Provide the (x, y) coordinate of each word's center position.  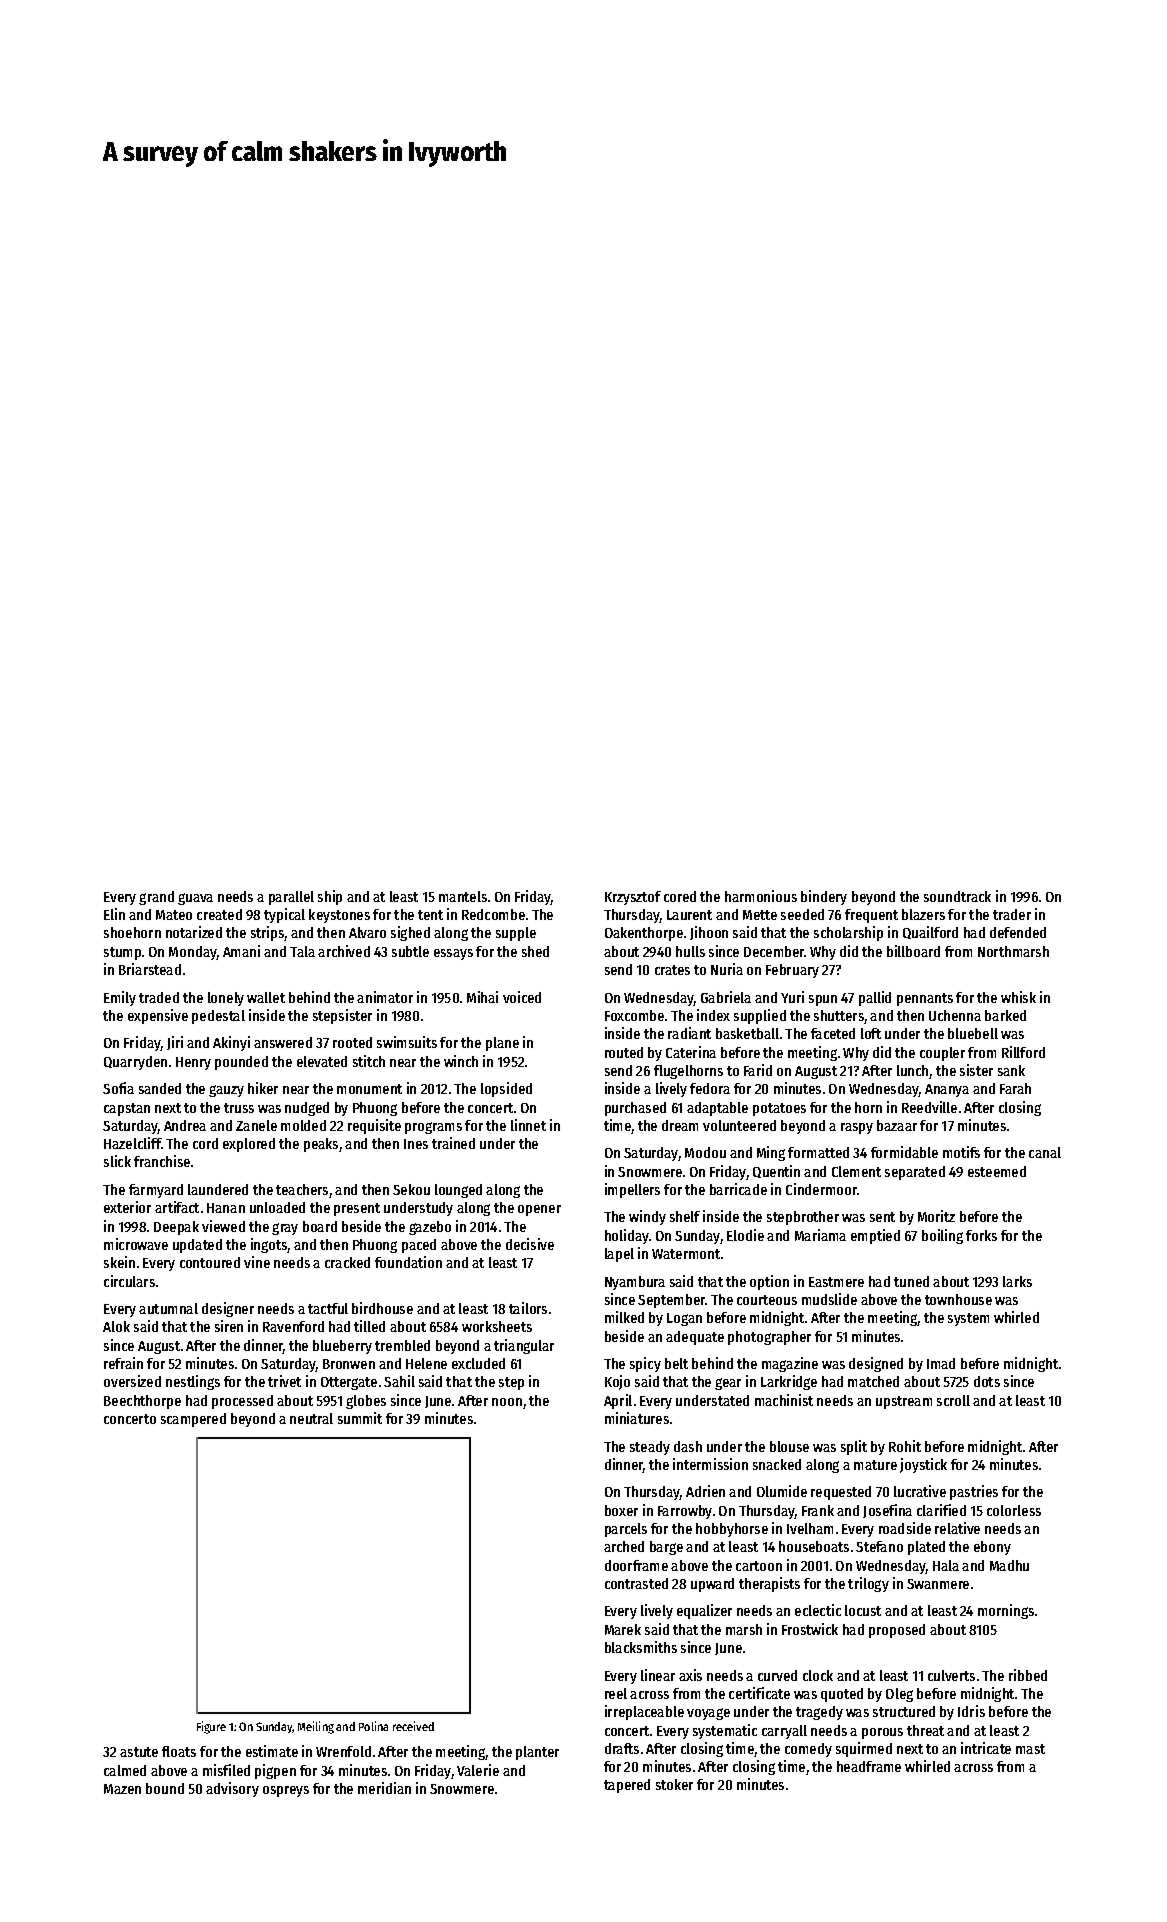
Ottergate (349, 1383)
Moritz (936, 1216)
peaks (321, 1145)
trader (1012, 914)
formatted (818, 1152)
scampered (193, 1420)
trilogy (868, 1584)
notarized (194, 932)
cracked (347, 1262)
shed (535, 951)
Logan (684, 1319)
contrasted (636, 1583)
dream (680, 1125)
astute (139, 1752)
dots (987, 1381)
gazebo (430, 1228)
